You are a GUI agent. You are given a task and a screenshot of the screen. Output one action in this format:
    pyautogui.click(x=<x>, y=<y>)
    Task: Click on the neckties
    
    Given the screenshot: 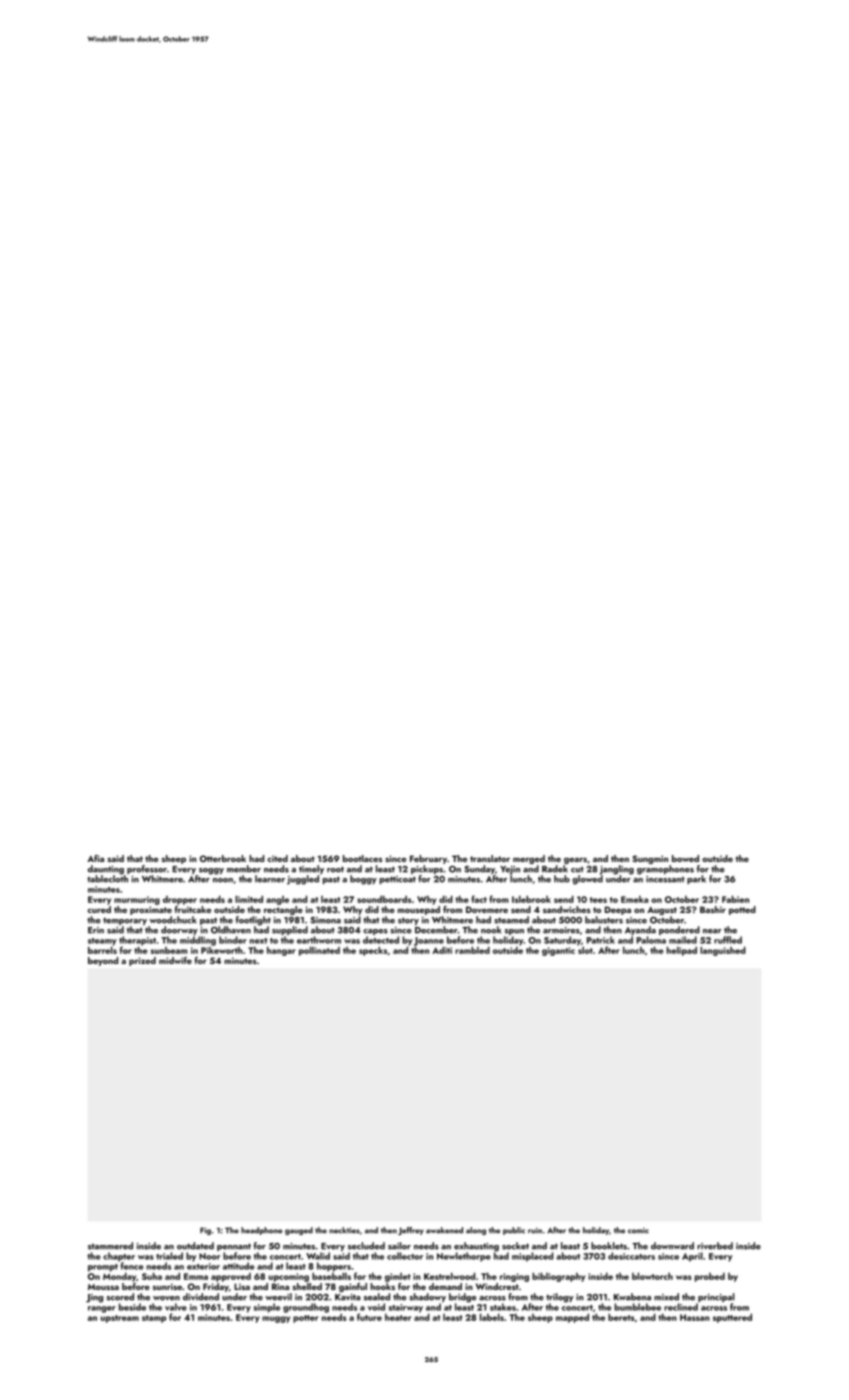 What is the action you would take?
    pyautogui.click(x=344, y=1230)
